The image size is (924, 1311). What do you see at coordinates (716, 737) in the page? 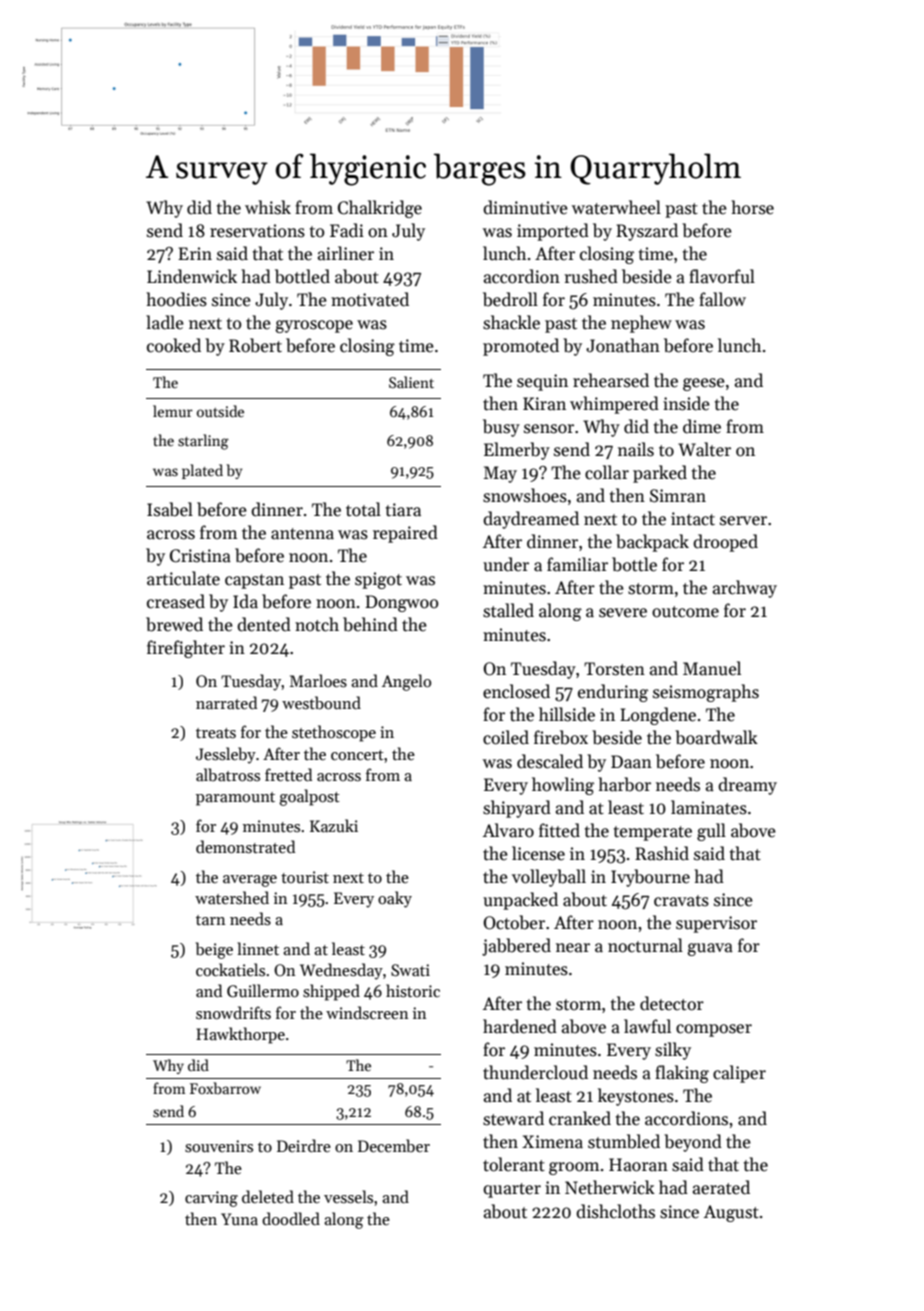
I see `boardwalk` at bounding box center [716, 737].
